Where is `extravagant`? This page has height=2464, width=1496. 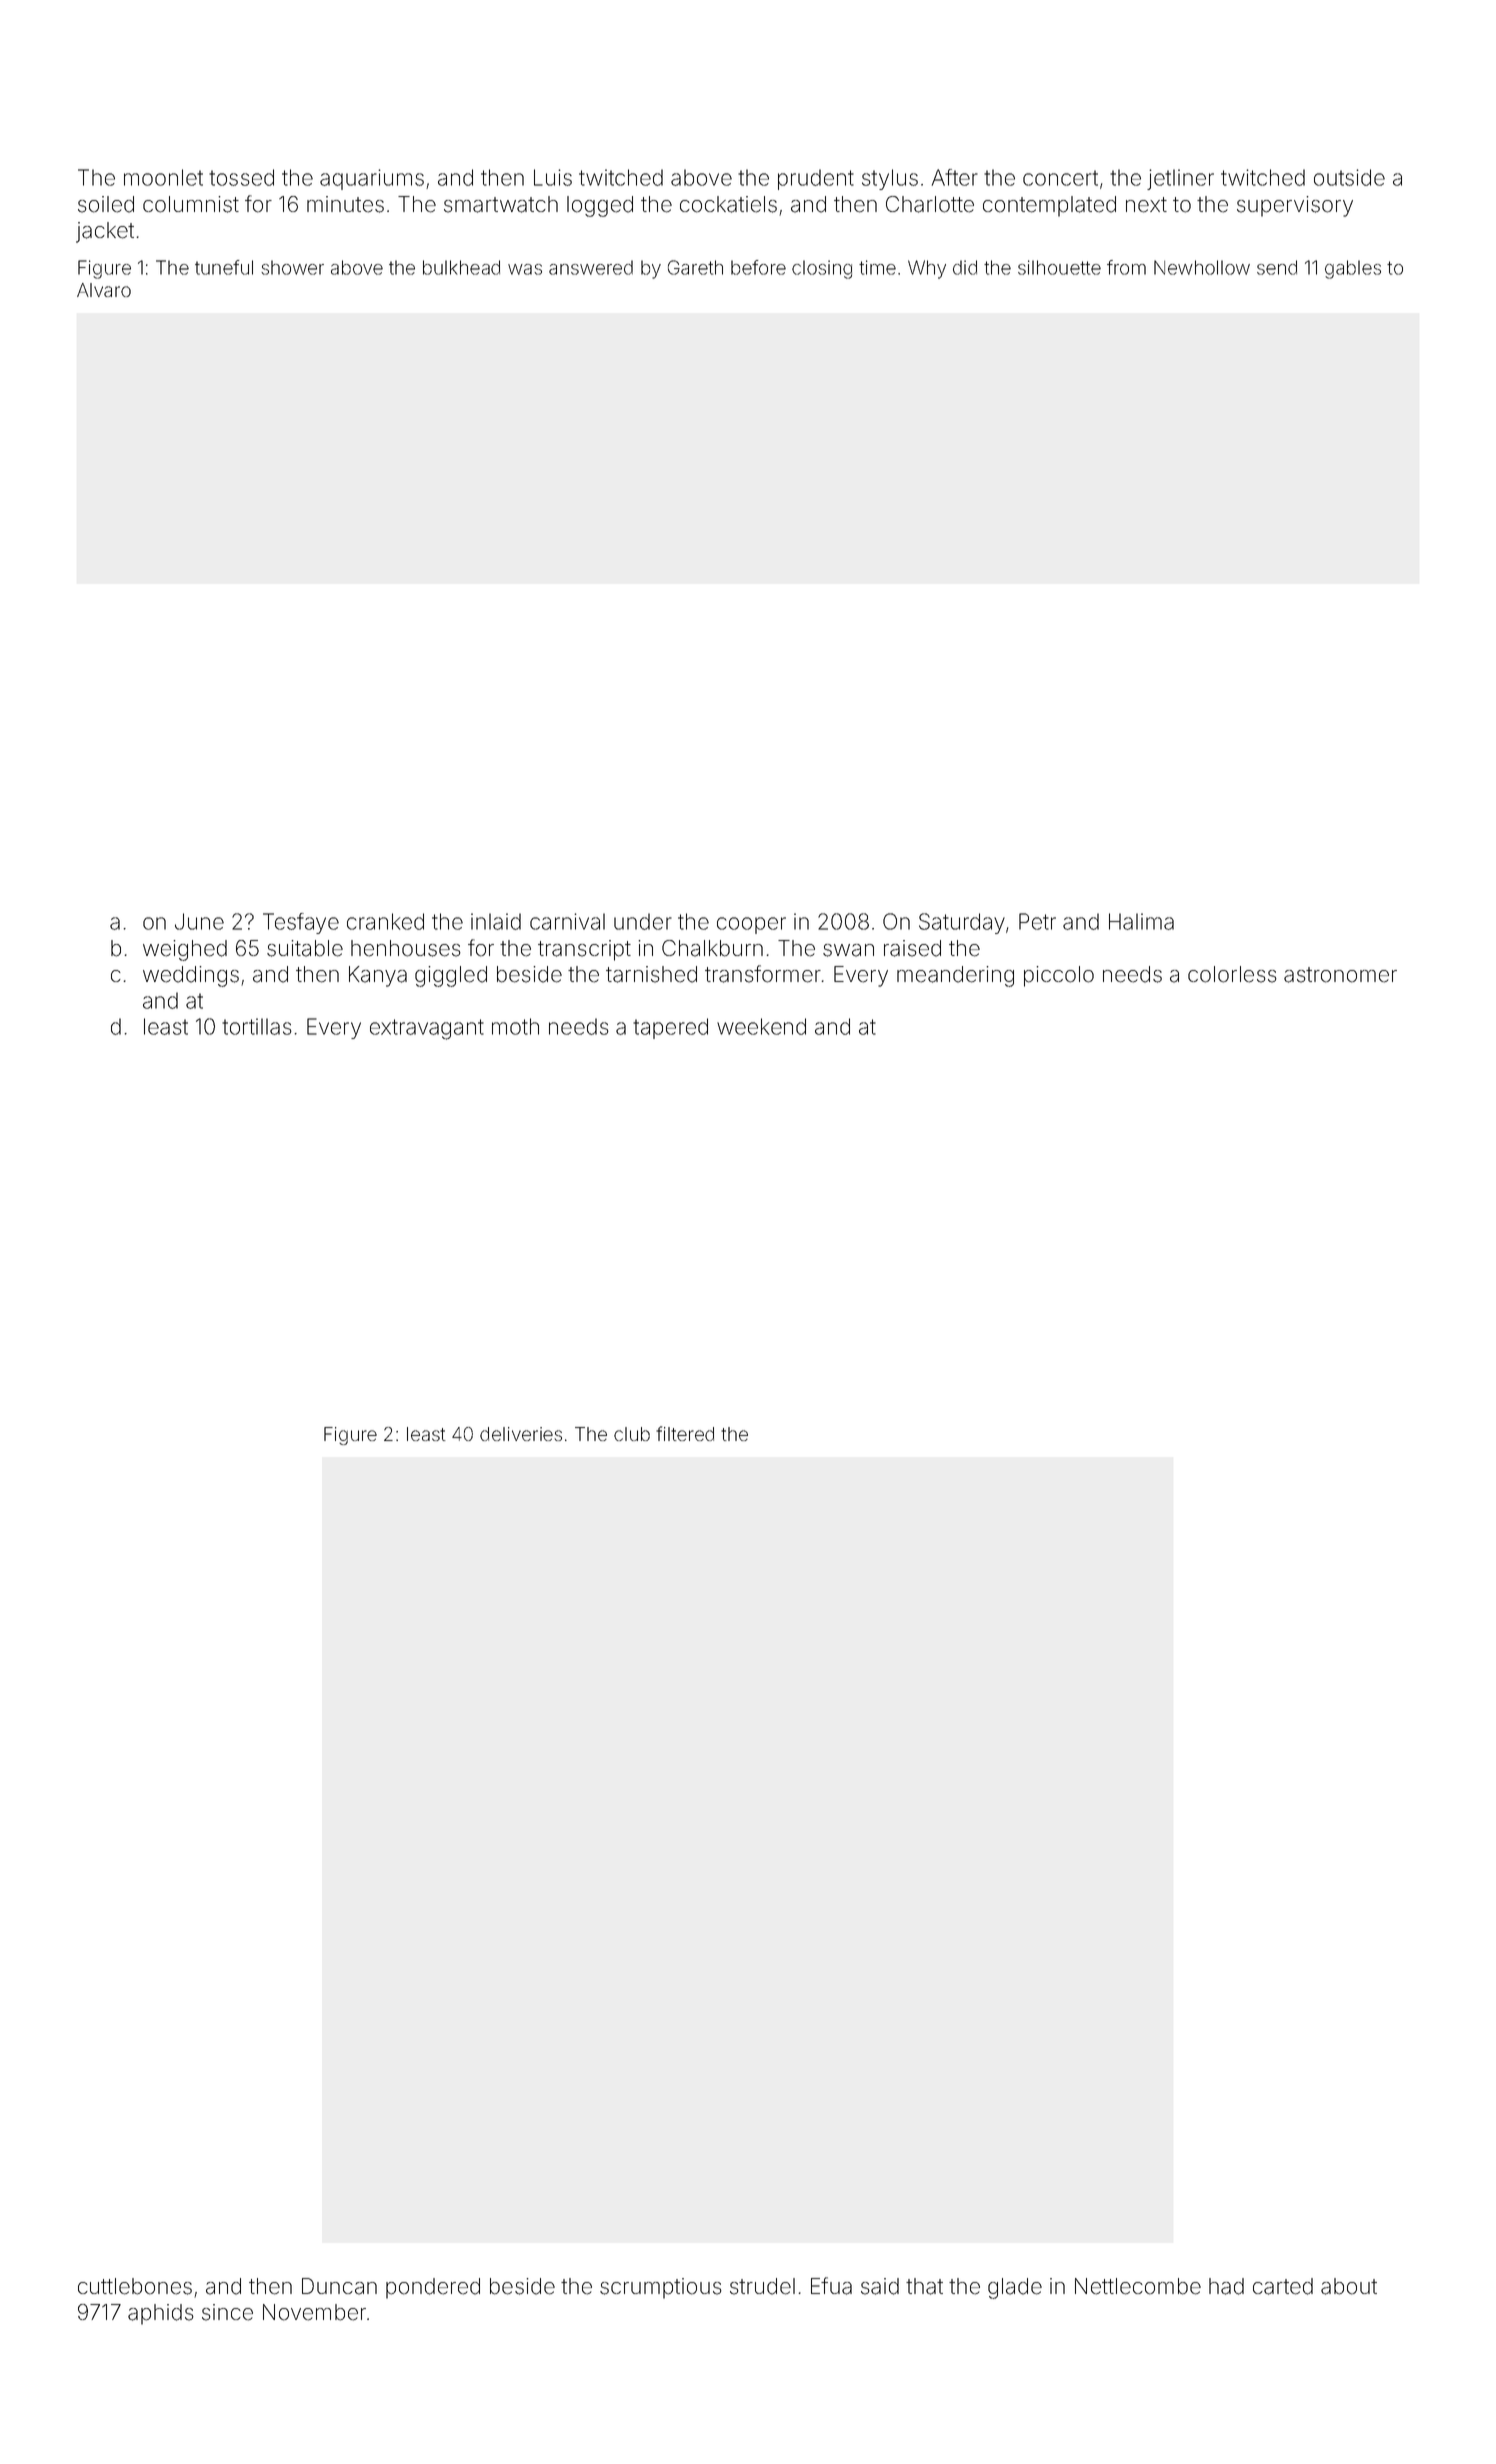
extravagant is located at coordinates (427, 1029).
